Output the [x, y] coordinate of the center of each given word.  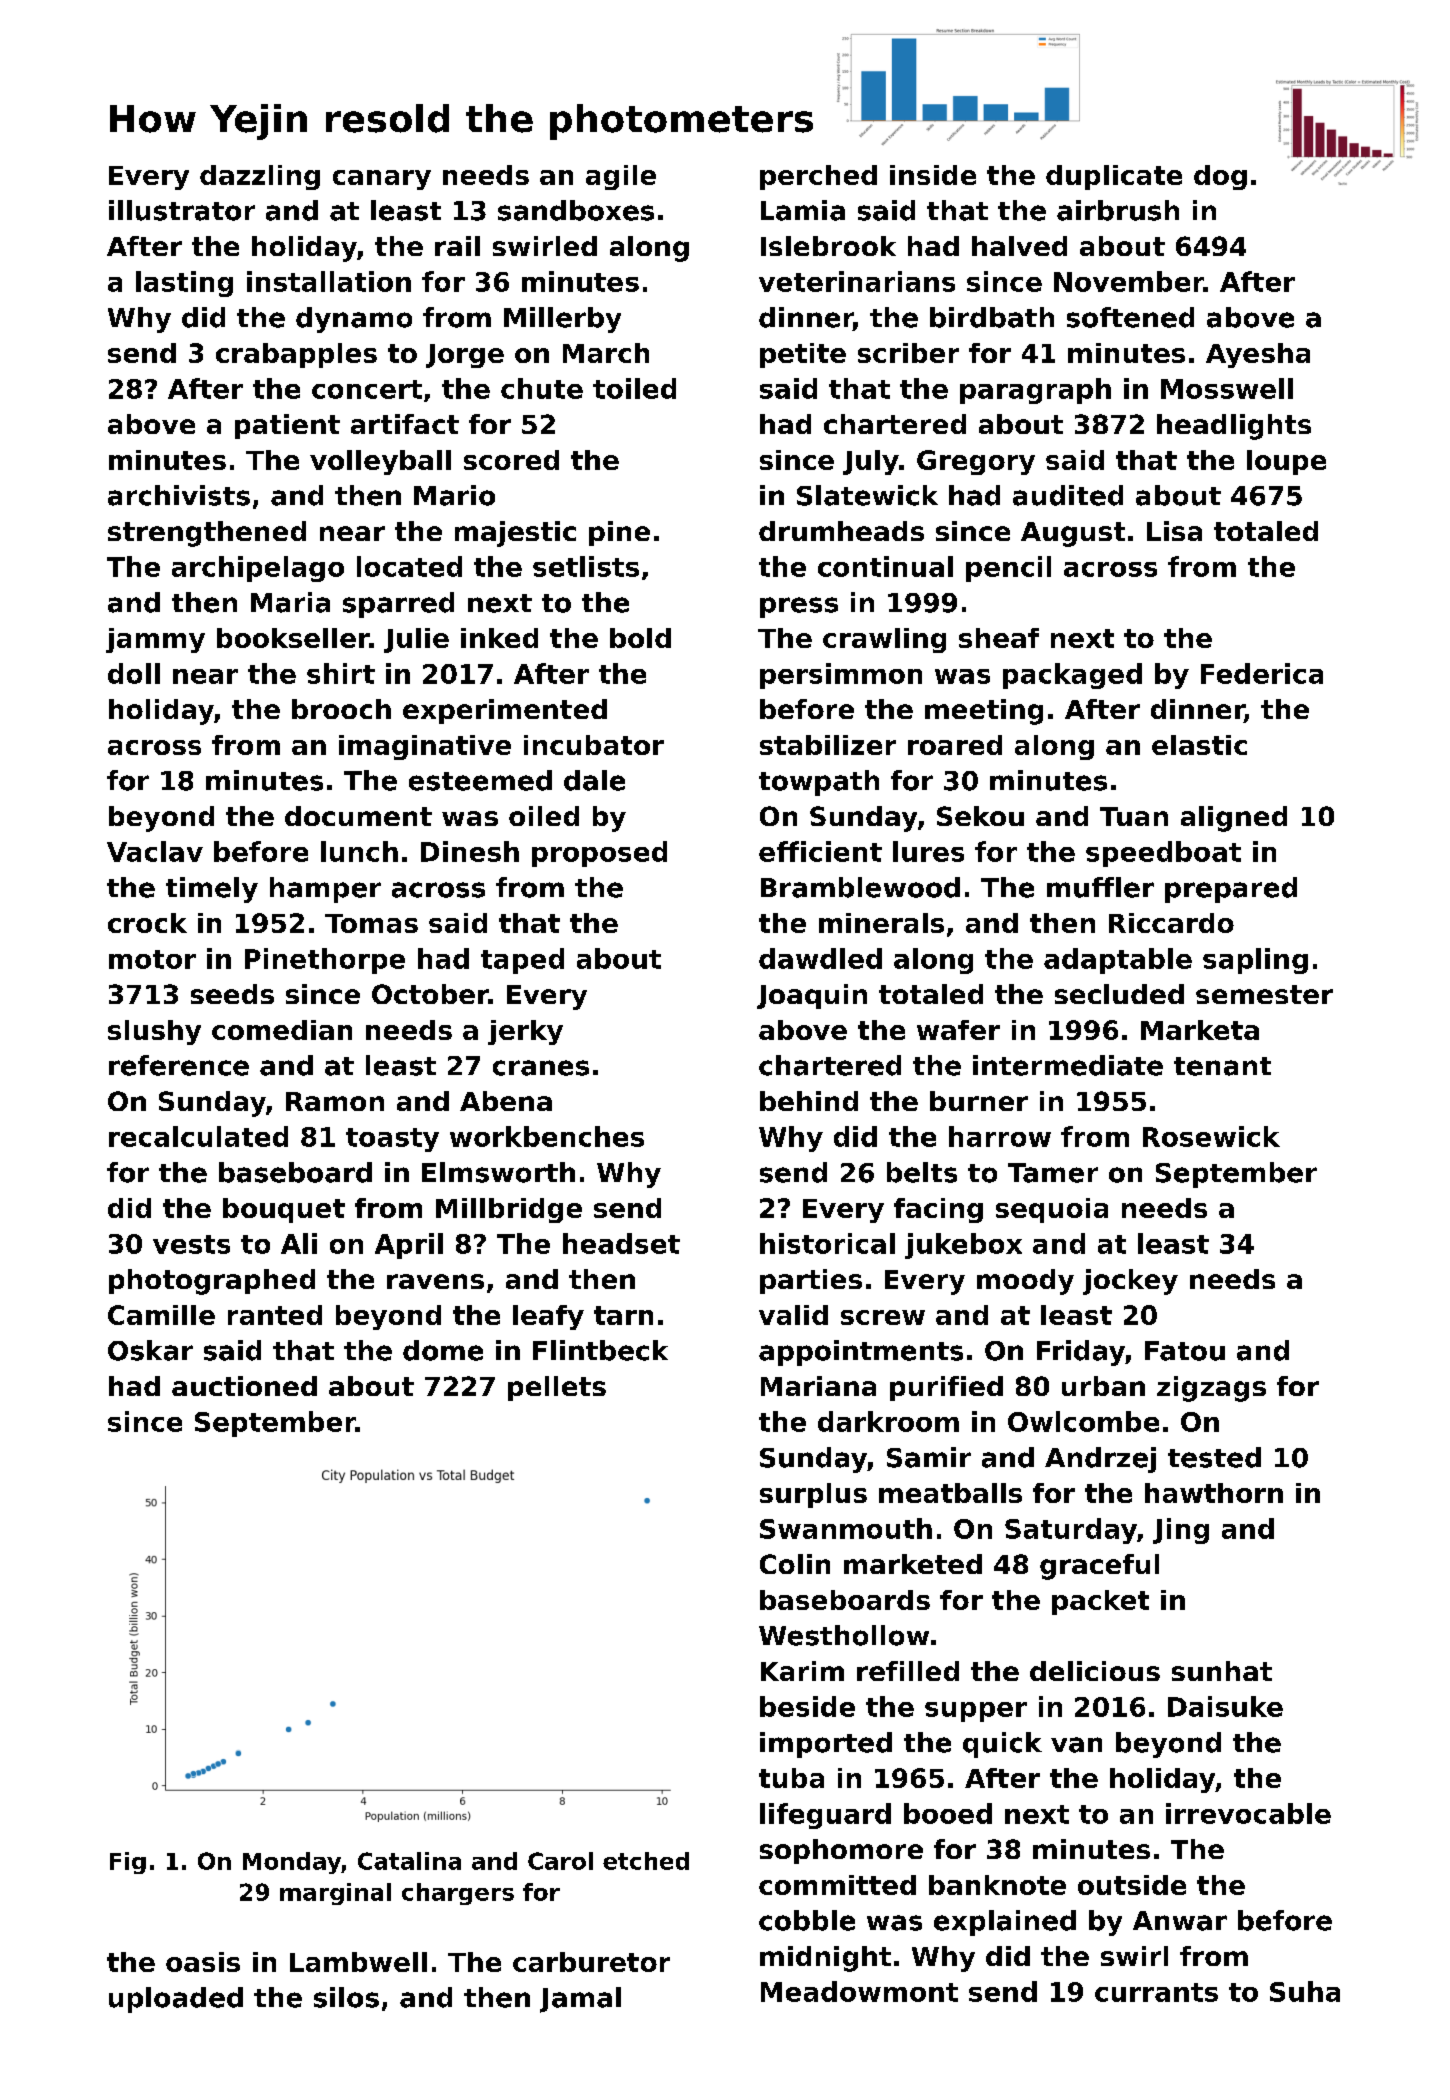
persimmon [841, 676]
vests [191, 1244]
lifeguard [825, 1816]
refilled [908, 1671]
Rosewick [1211, 1136]
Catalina [409, 1861]
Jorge [465, 356]
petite [803, 355]
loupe [1286, 462]
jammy [155, 640]
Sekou [980, 816]
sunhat [1222, 1671]
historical [827, 1243]
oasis [203, 1962]
